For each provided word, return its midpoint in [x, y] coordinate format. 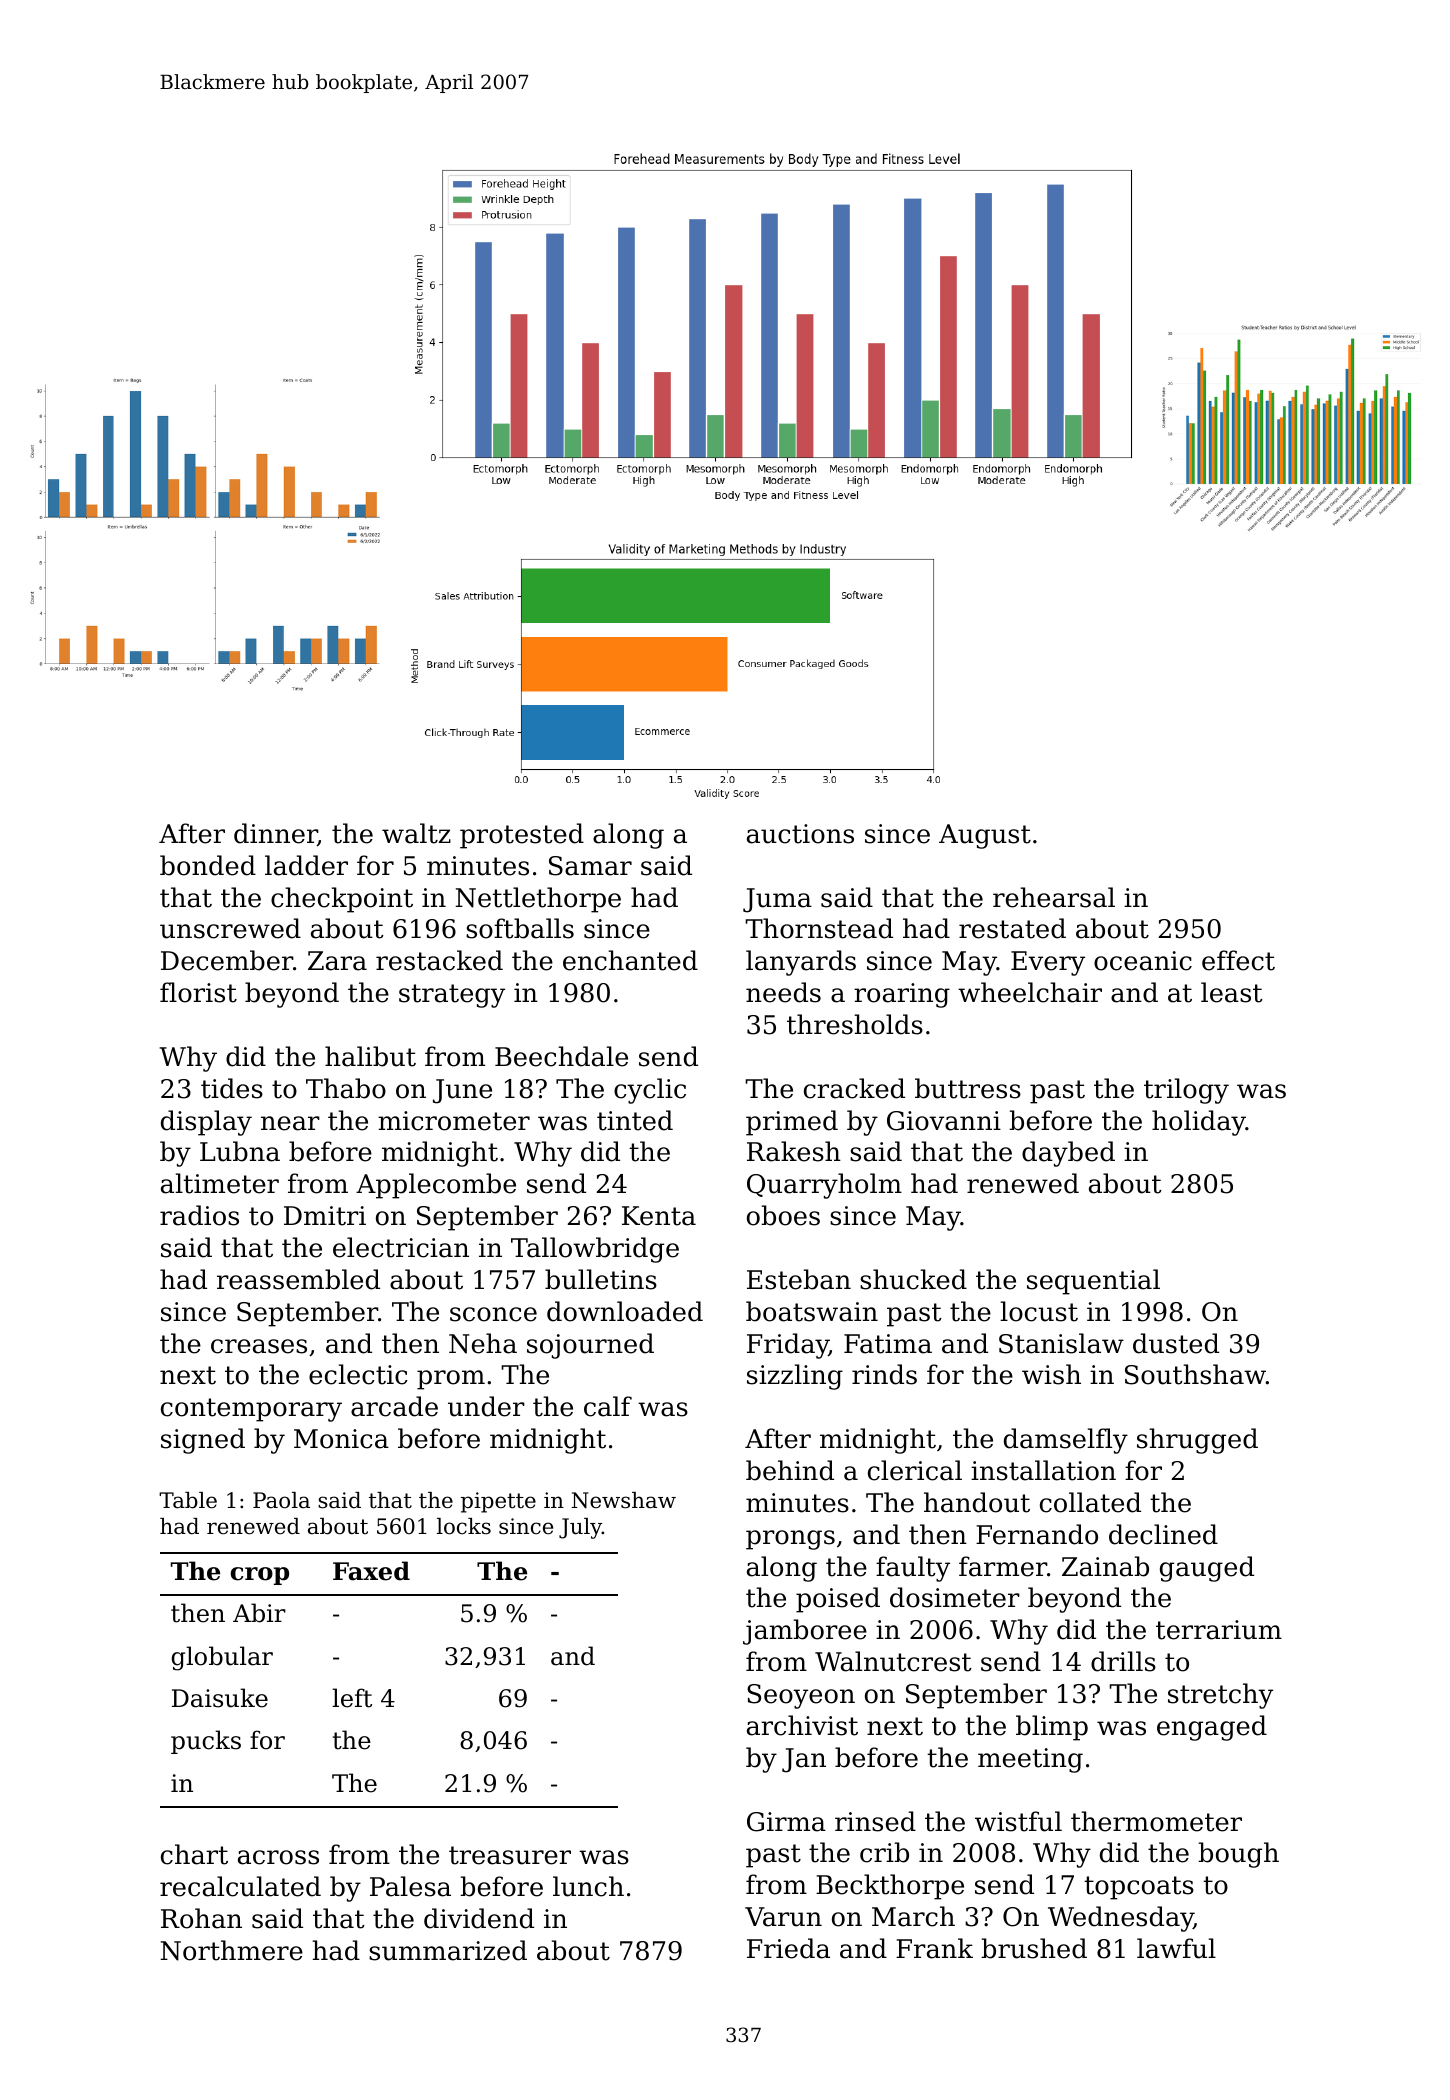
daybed [1068, 1154]
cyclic [650, 1091]
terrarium [1219, 1630]
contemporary [251, 1410]
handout [977, 1502]
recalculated [240, 1886]
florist [198, 992]
